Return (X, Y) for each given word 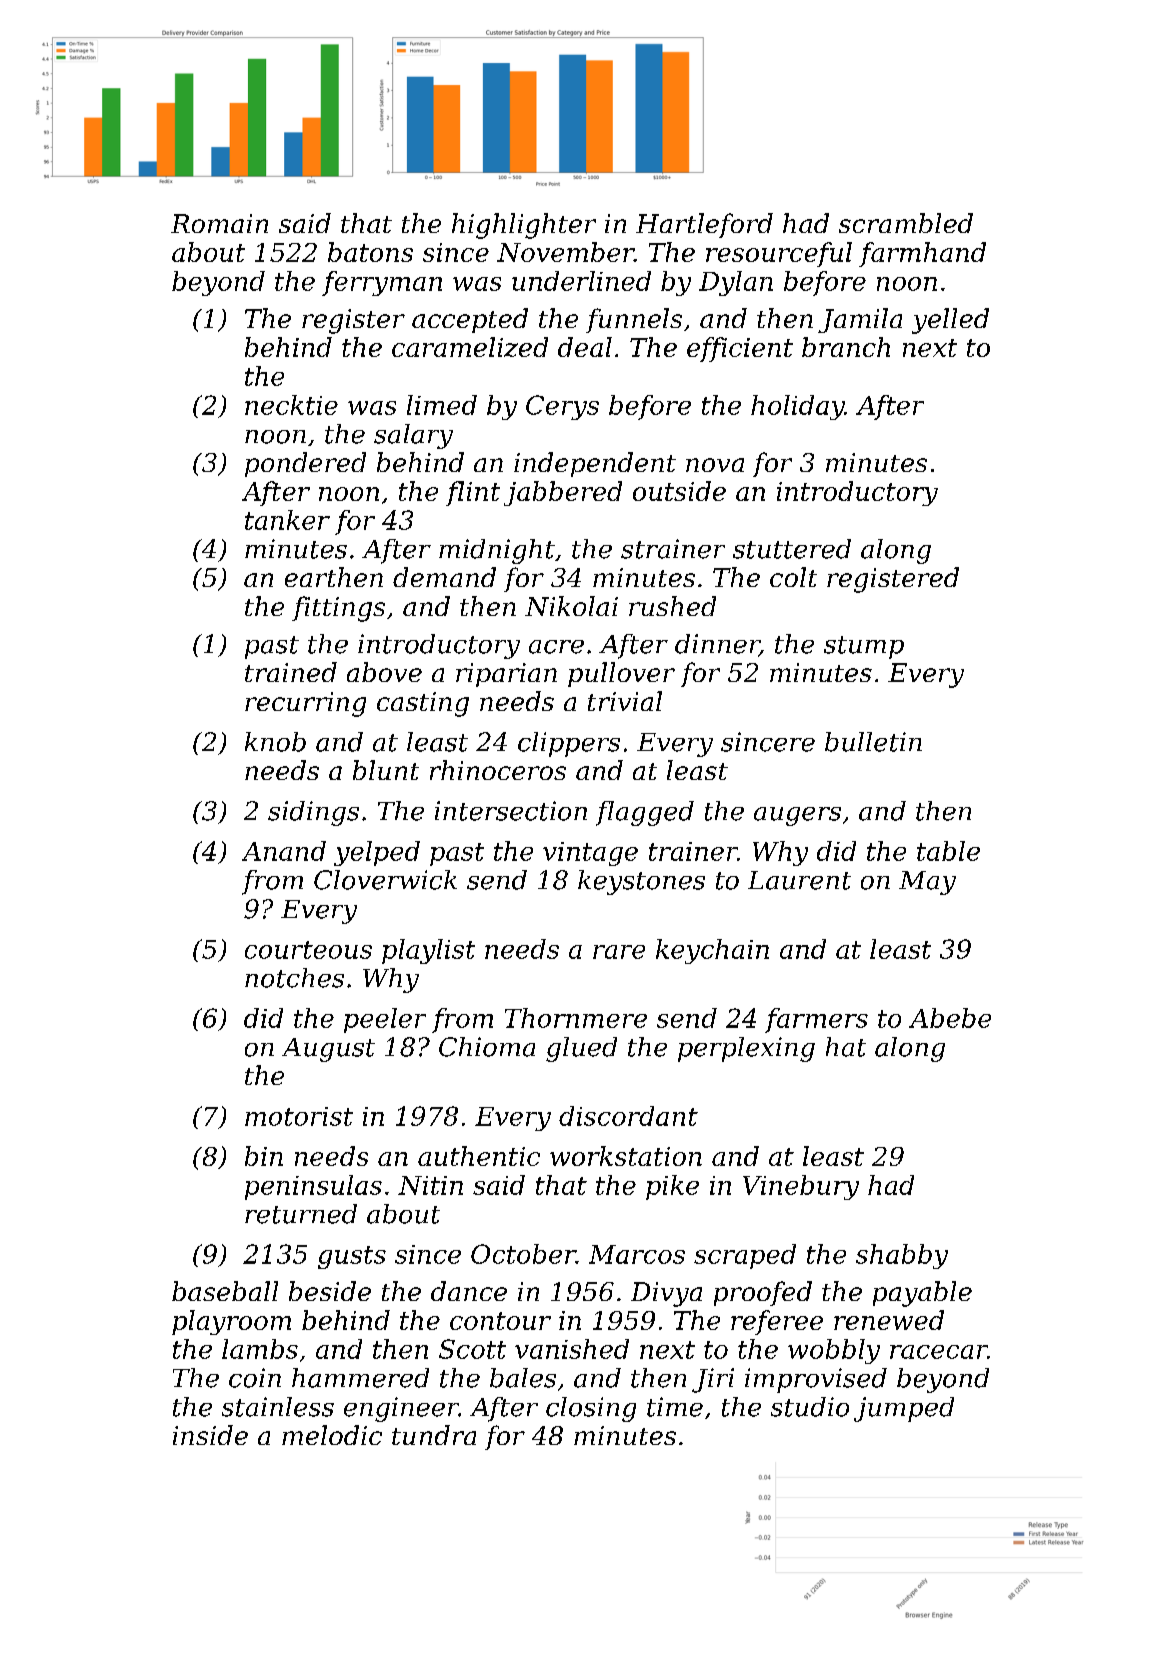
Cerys (562, 407)
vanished (572, 1349)
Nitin (430, 1185)
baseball (225, 1291)
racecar (939, 1352)
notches (294, 978)
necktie (291, 405)
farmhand (922, 254)
